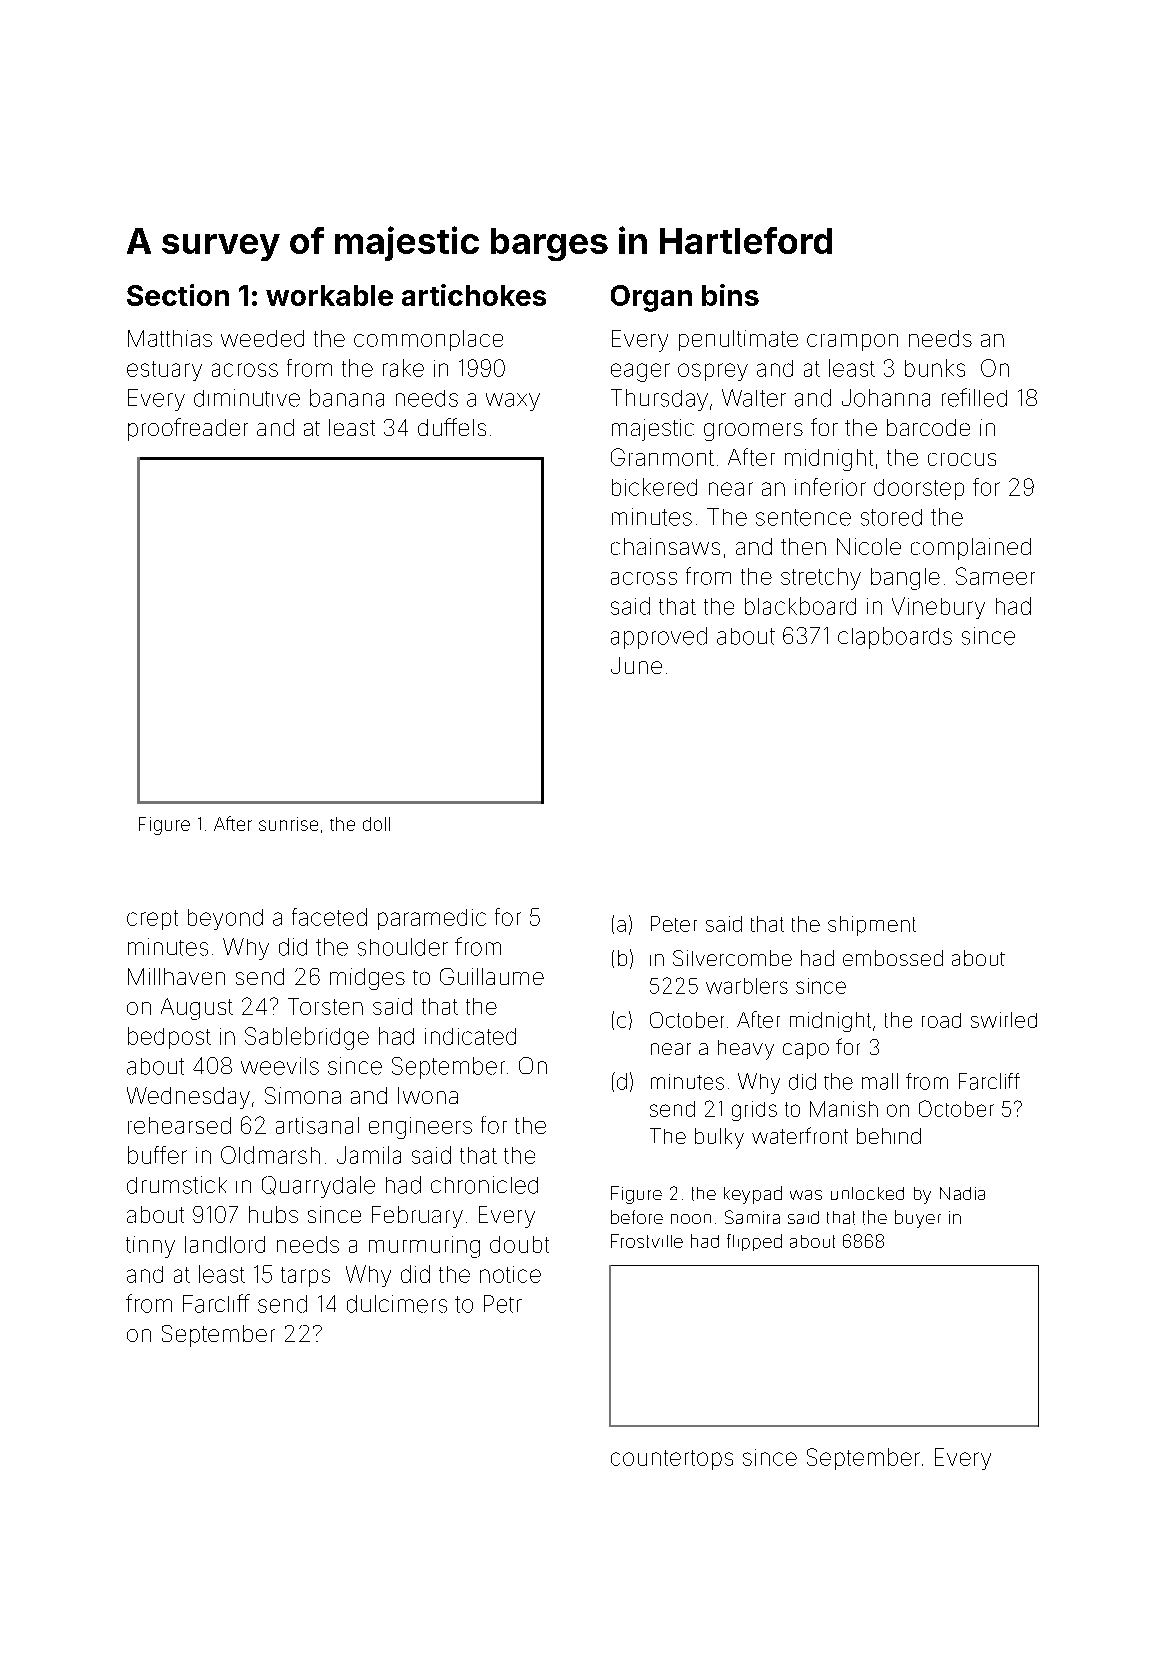 The height and width of the screenshot is (1654, 1165). What do you see at coordinates (188, 429) in the screenshot?
I see `proofreader` at bounding box center [188, 429].
